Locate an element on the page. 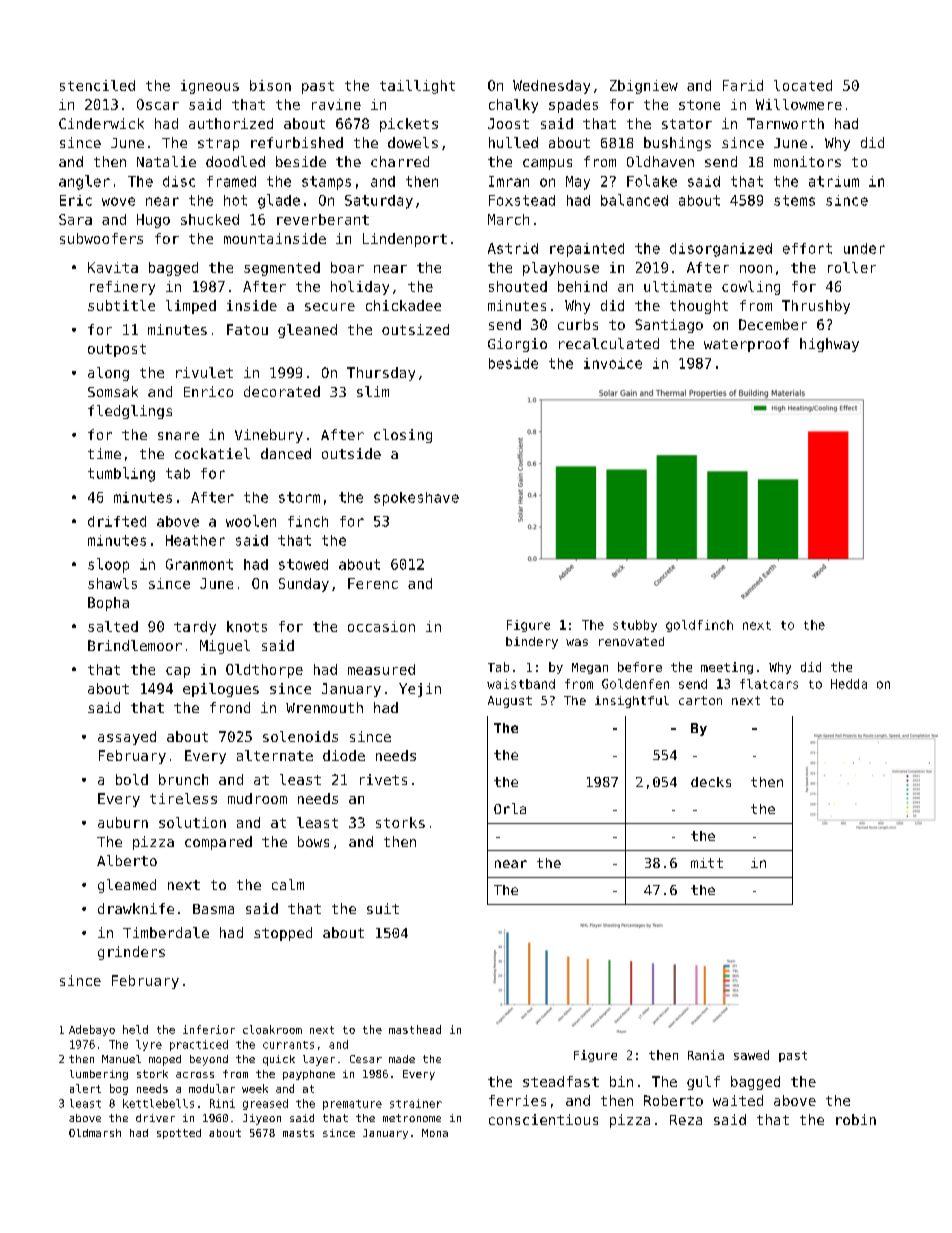  closing is located at coordinates (403, 436).
